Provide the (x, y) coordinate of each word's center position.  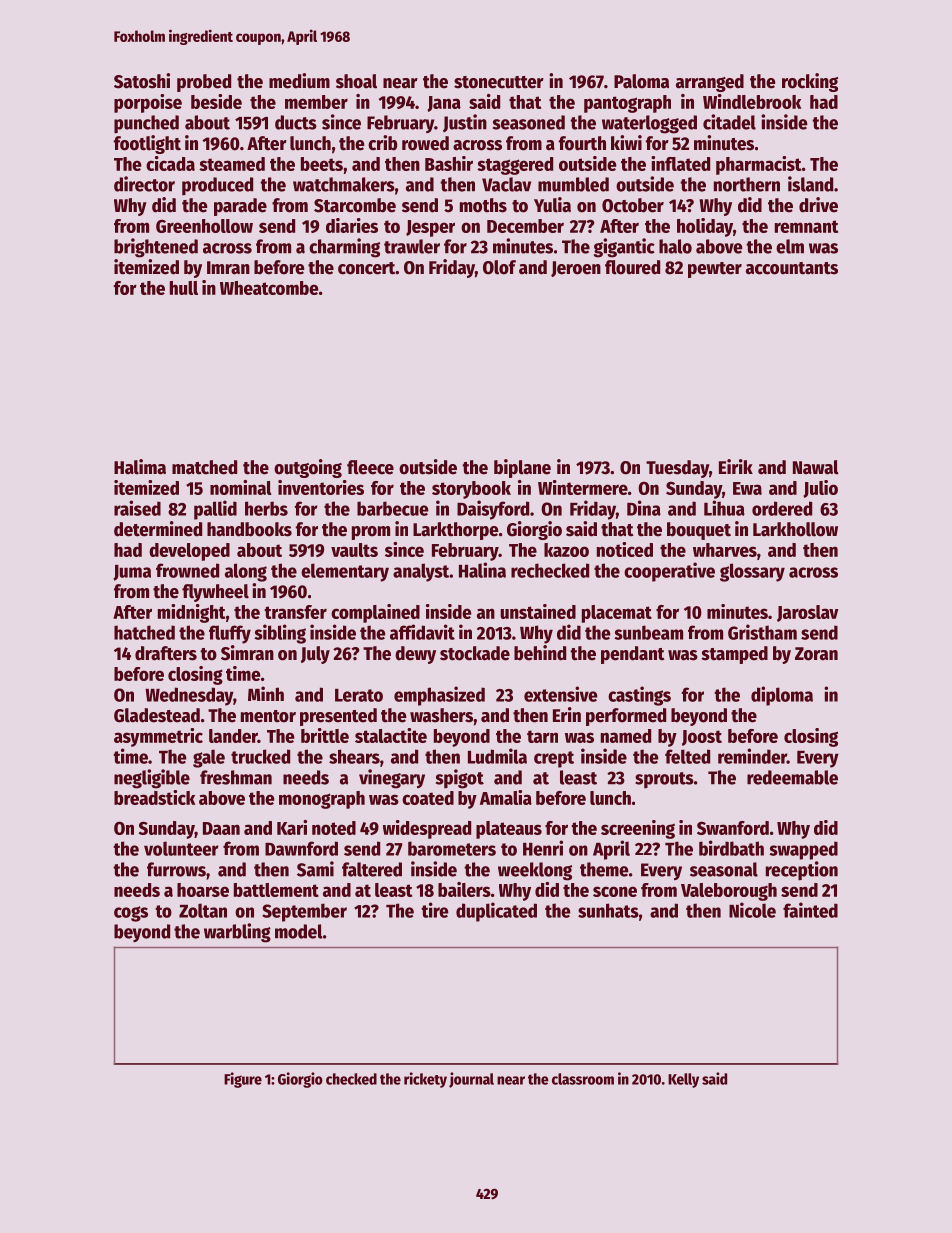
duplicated (496, 912)
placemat (617, 614)
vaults (354, 550)
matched (204, 467)
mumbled (573, 184)
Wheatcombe (269, 288)
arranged (710, 83)
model (299, 931)
